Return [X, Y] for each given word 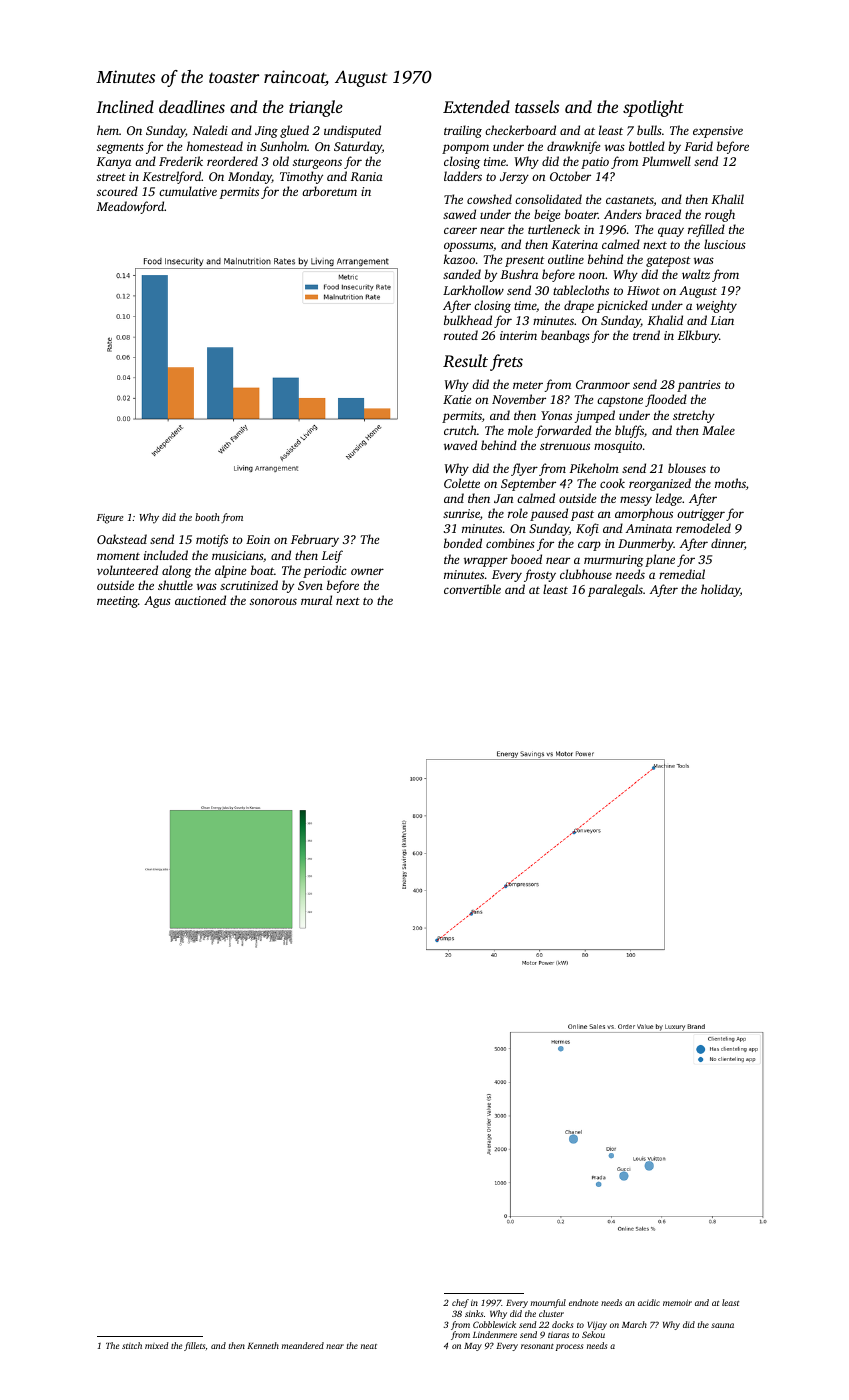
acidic [649, 1302]
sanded [462, 274]
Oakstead [122, 539]
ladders [463, 176]
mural [316, 600]
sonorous [273, 601]
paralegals [615, 590]
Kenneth [263, 1345]
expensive [718, 132]
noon [592, 275]
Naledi [210, 130]
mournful [548, 1303]
